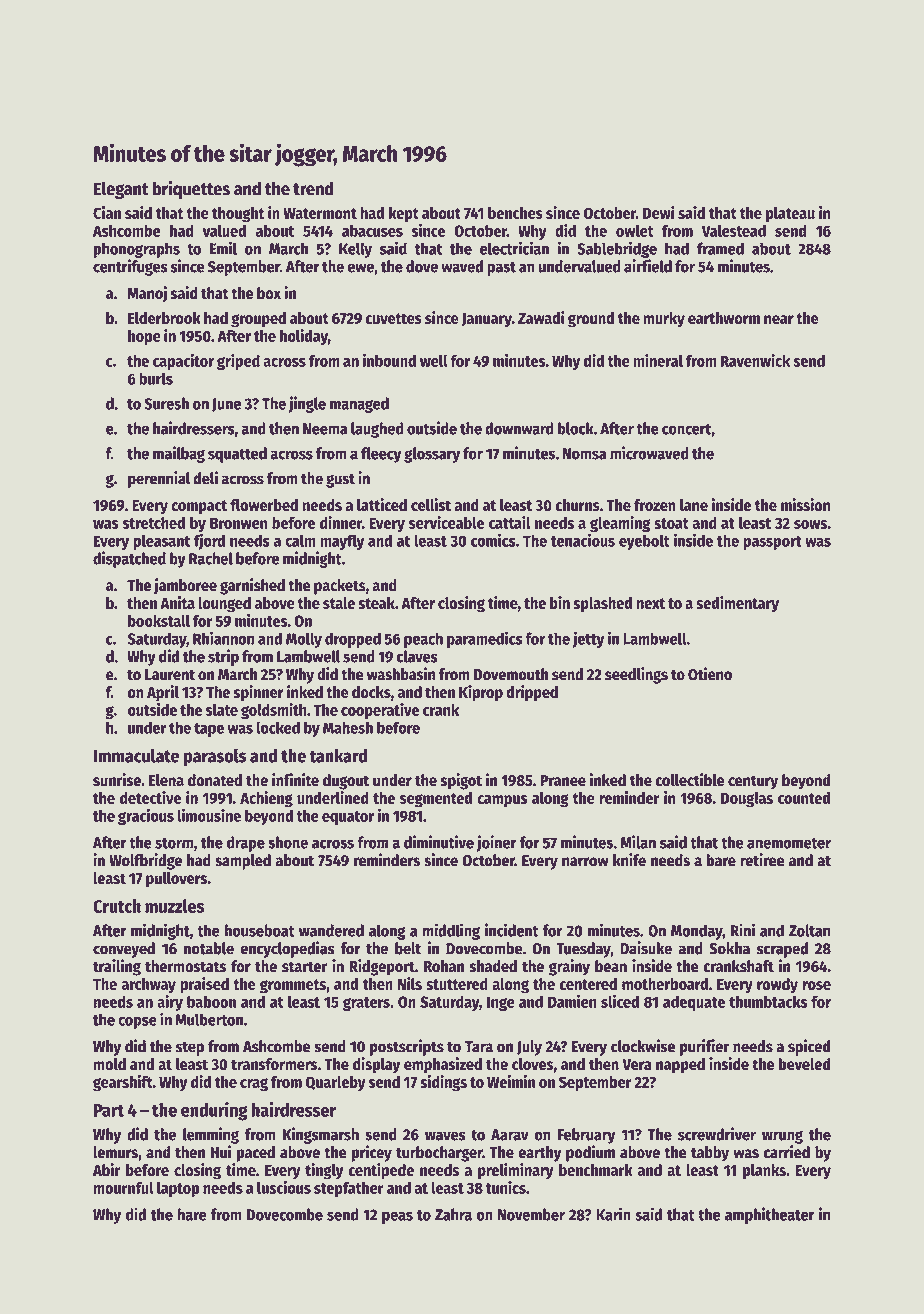 Image resolution: width=924 pixels, height=1314 pixels. Describe the element at coordinates (790, 215) in the page. I see `plateau` at that location.
